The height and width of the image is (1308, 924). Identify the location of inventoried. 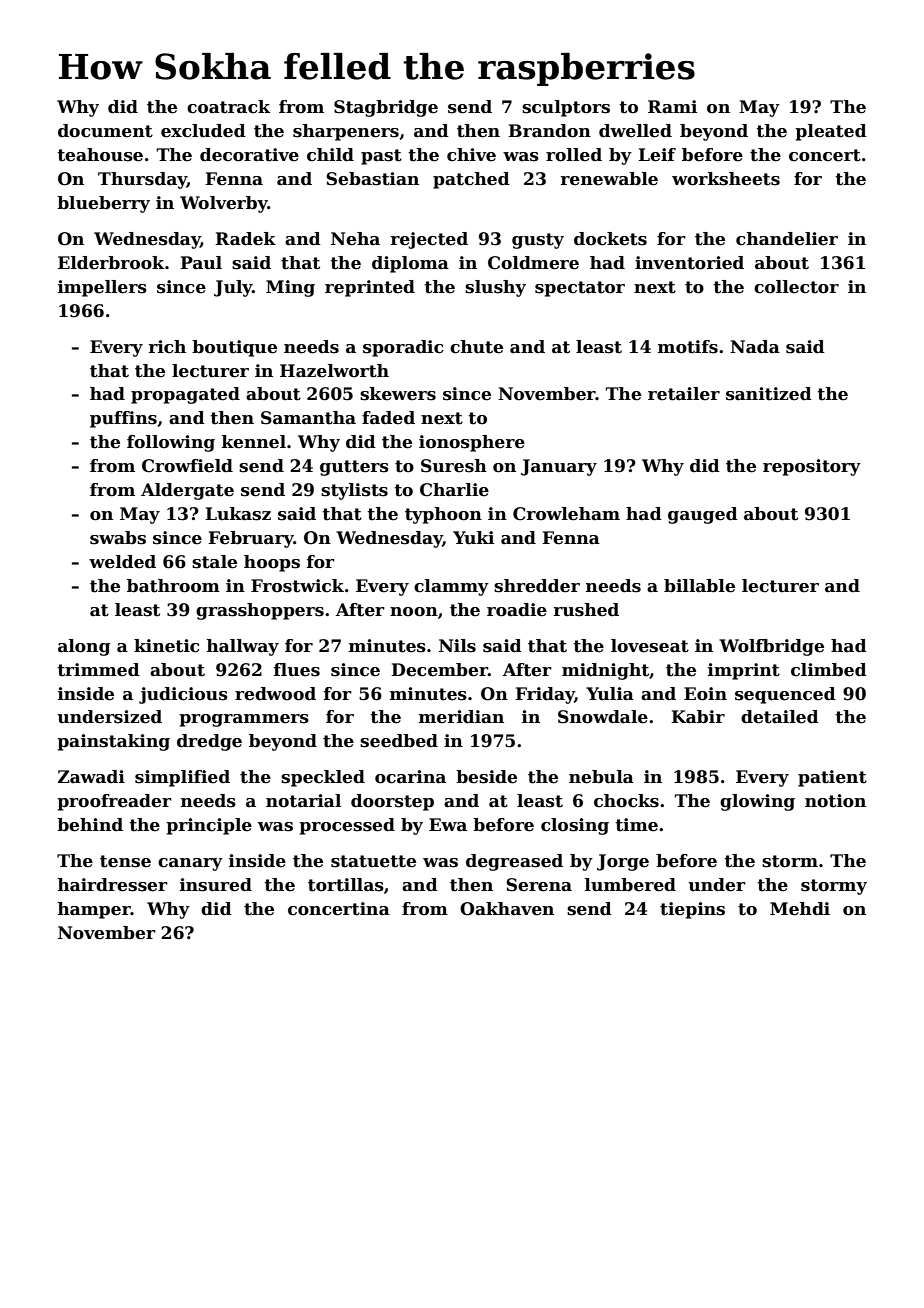
(689, 263).
